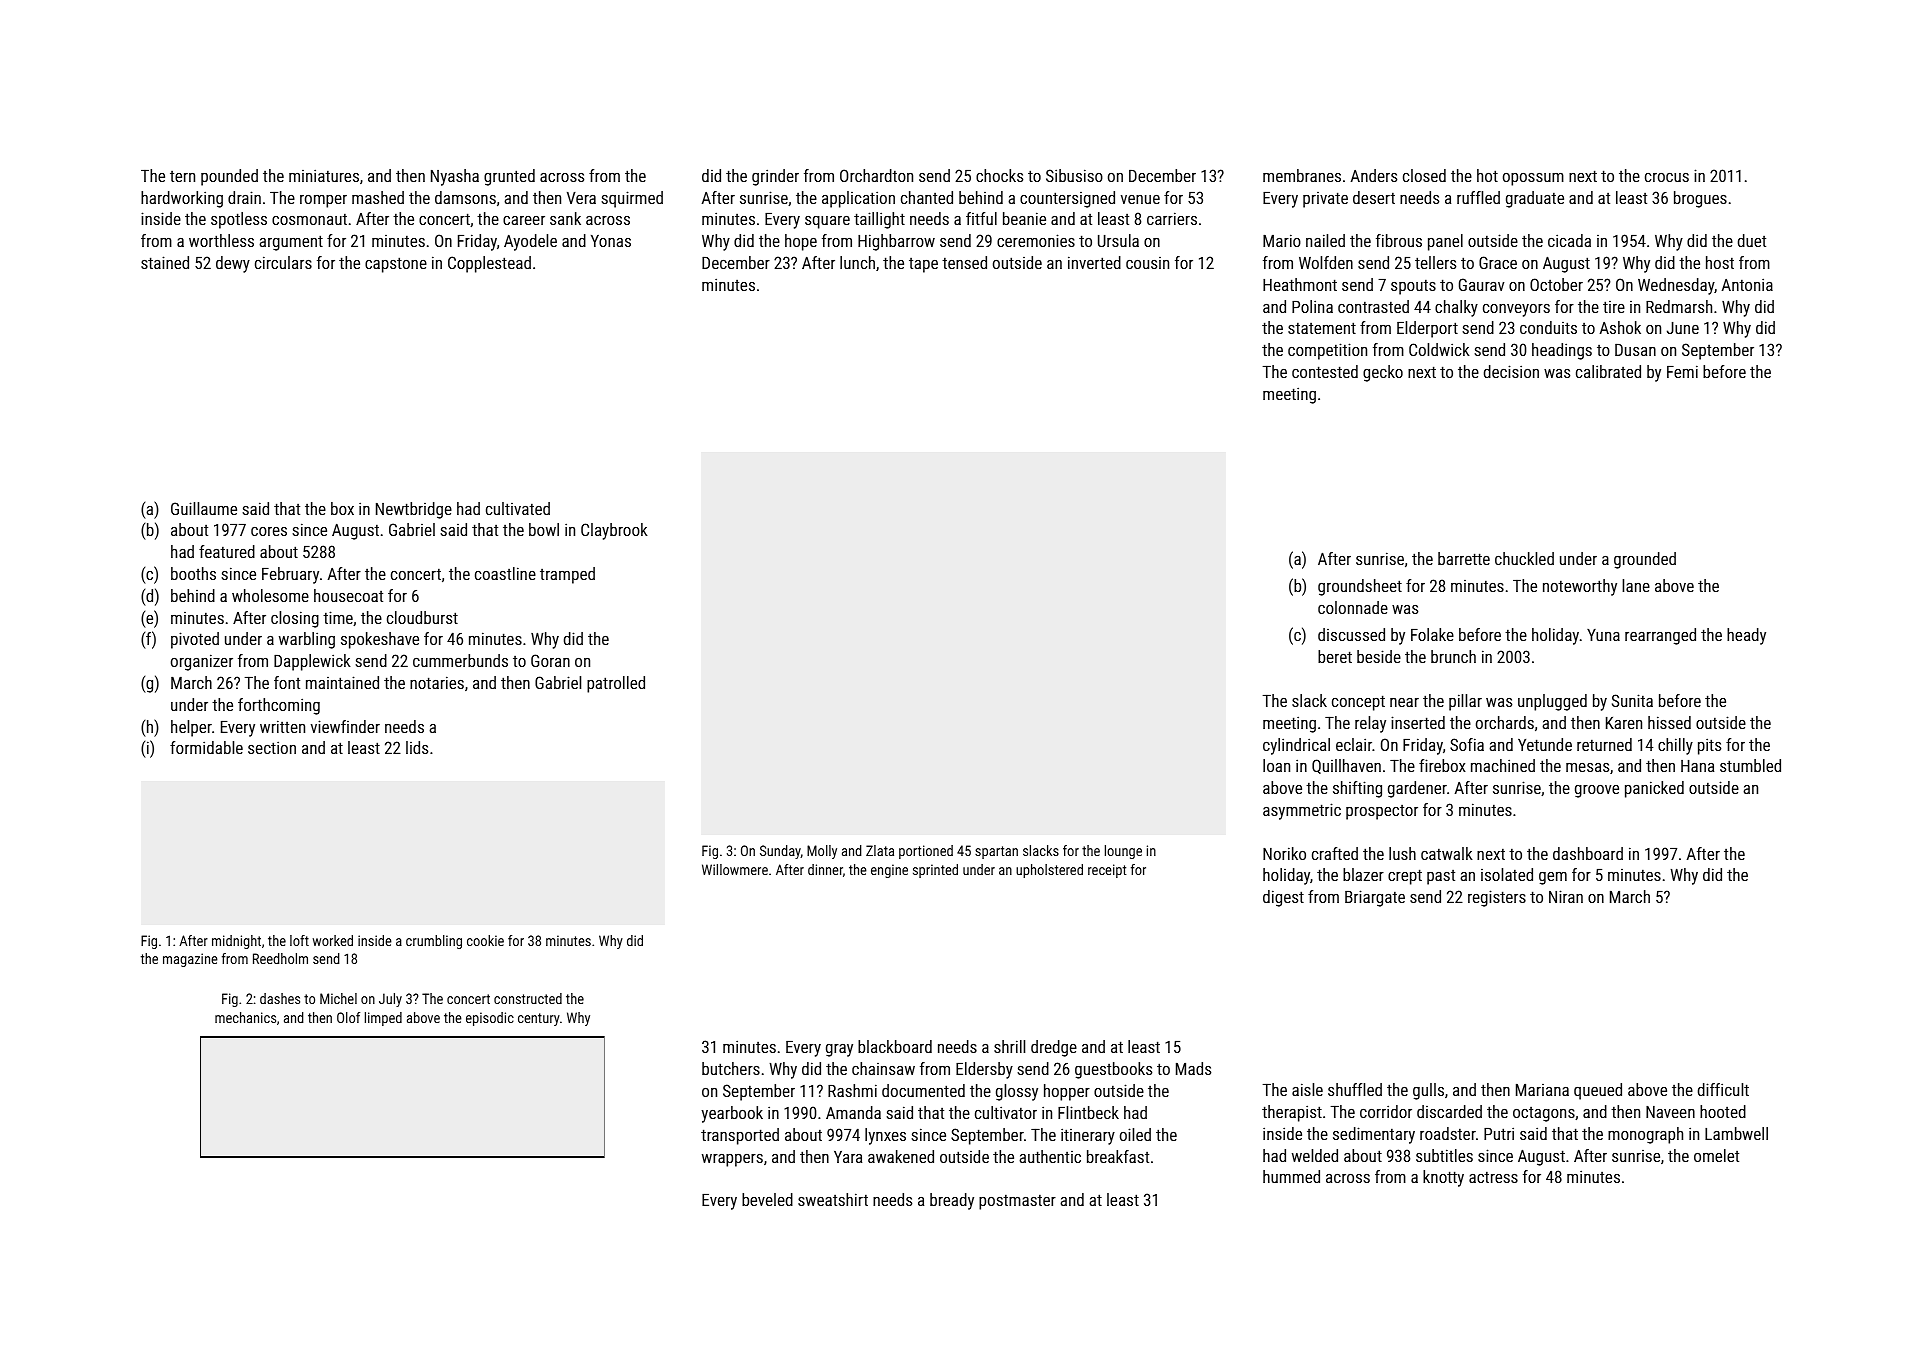  What do you see at coordinates (1682, 371) in the screenshot?
I see `Femi` at bounding box center [1682, 371].
